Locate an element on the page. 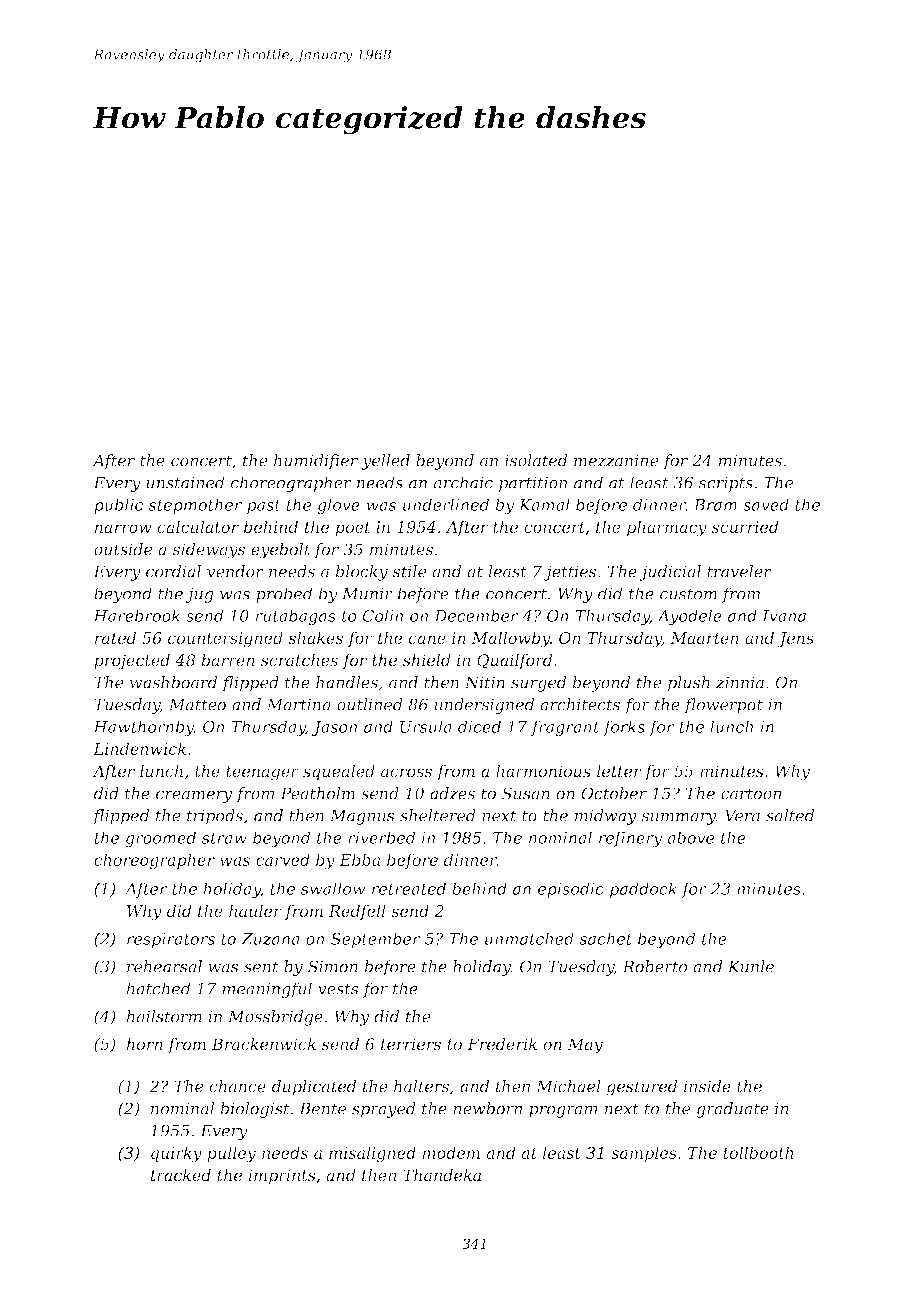  hailstorm is located at coordinates (164, 1016).
